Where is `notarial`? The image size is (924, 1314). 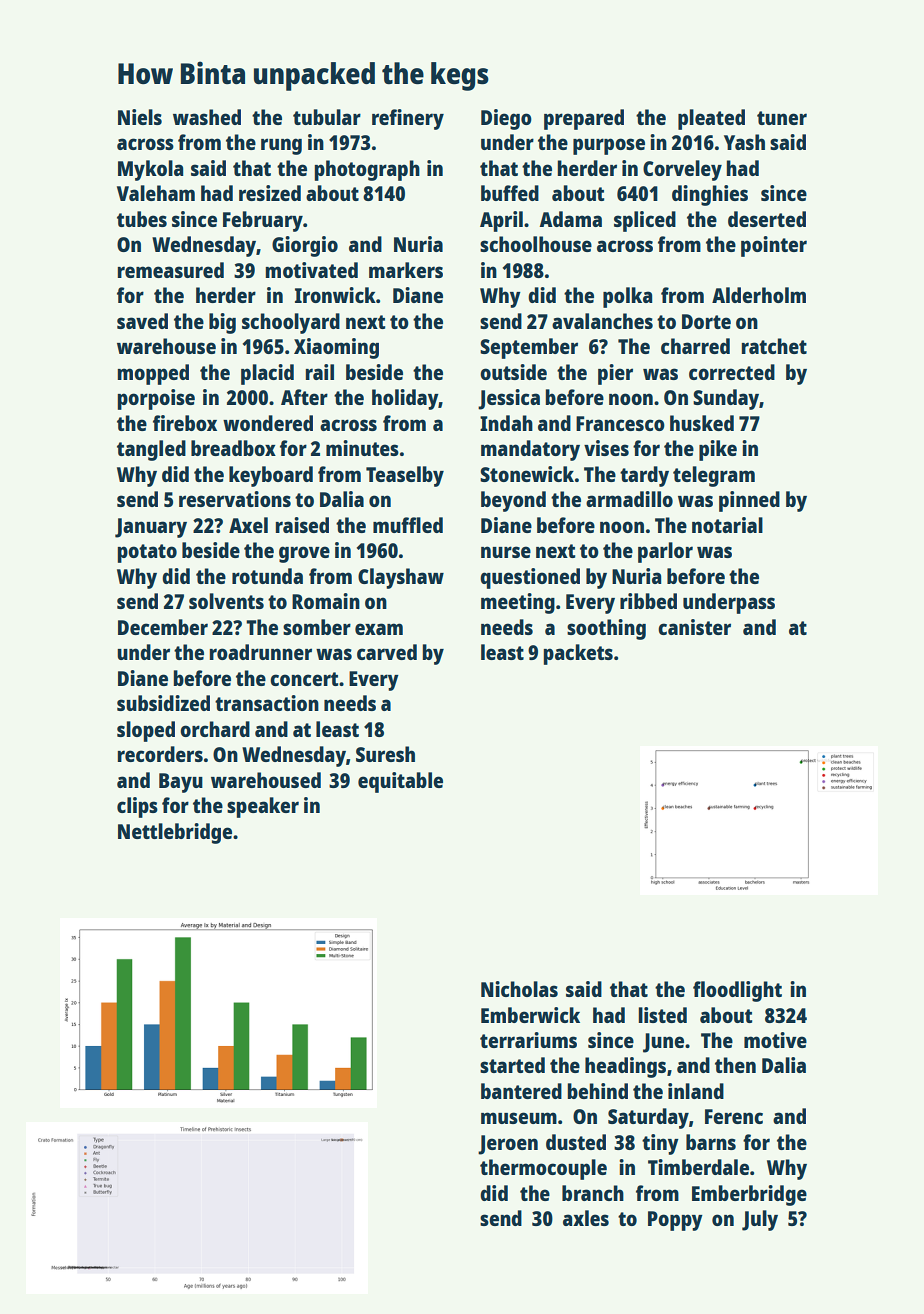
notarial is located at coordinates (727, 525).
